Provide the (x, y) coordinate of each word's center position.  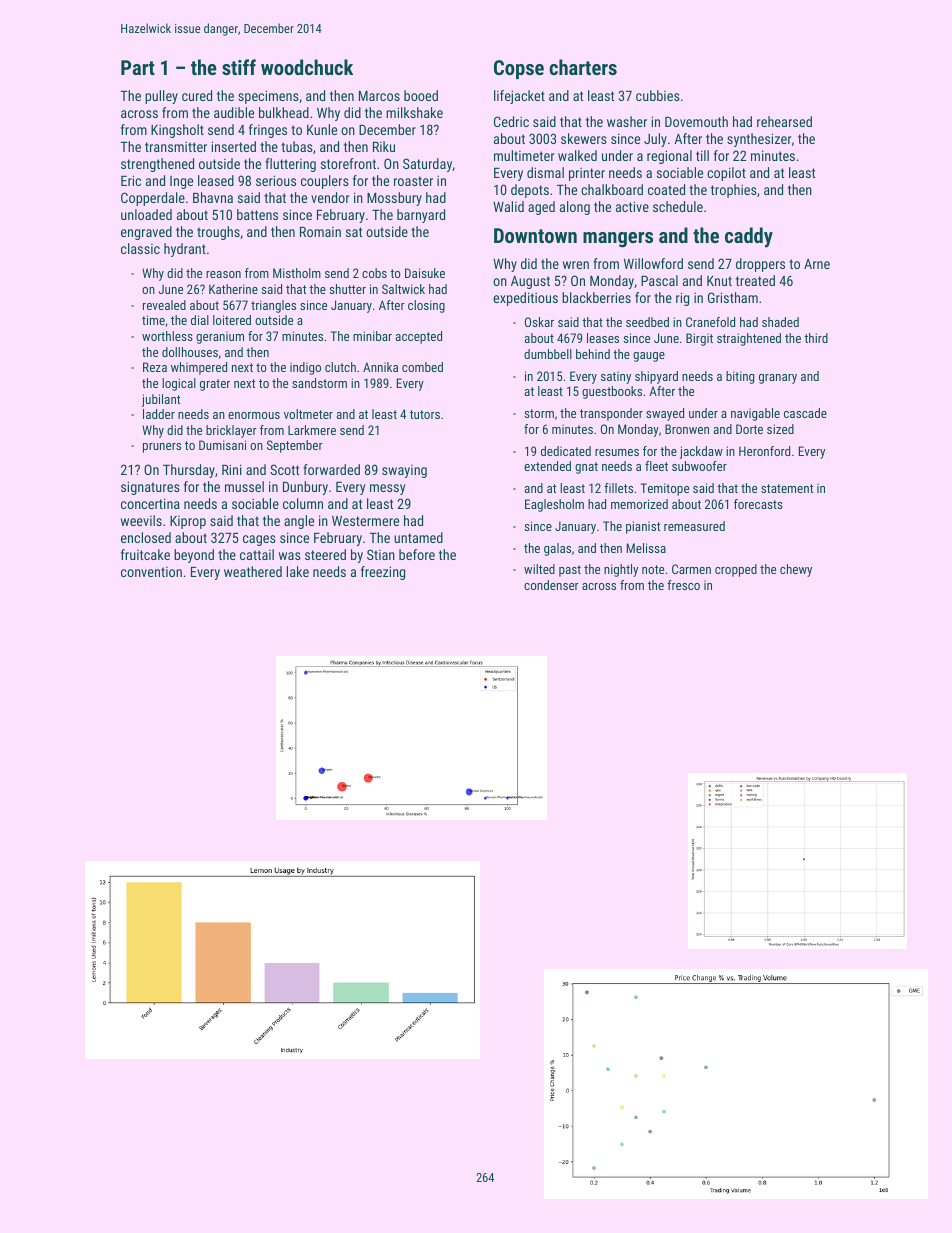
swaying (404, 471)
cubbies (658, 95)
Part (138, 67)
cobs (374, 273)
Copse (519, 69)
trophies (734, 191)
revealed (164, 305)
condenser (551, 585)
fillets (618, 488)
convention (151, 572)
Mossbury (394, 199)
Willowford (653, 263)
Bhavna (213, 197)
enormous (254, 415)
